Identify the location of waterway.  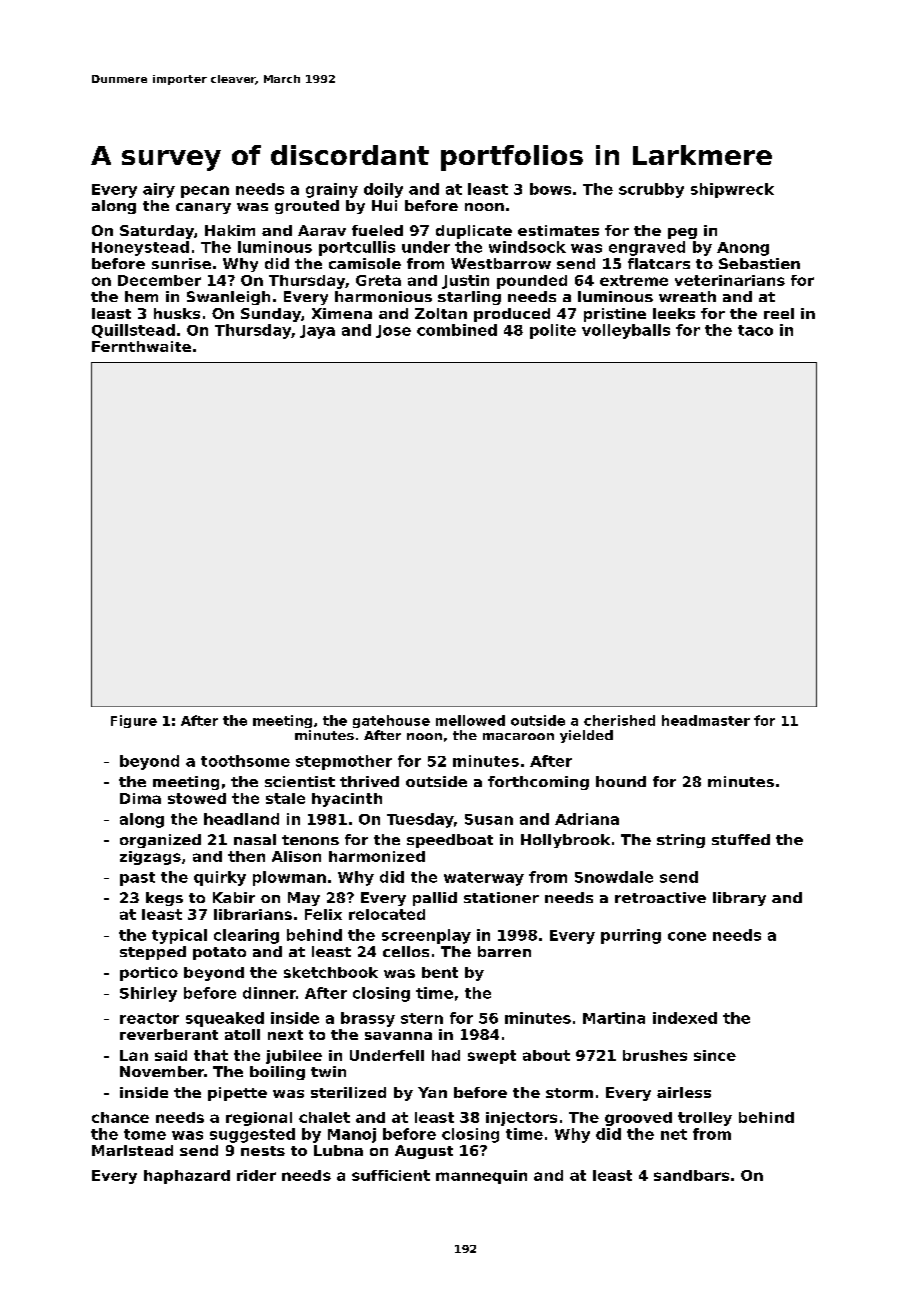
(484, 879).
